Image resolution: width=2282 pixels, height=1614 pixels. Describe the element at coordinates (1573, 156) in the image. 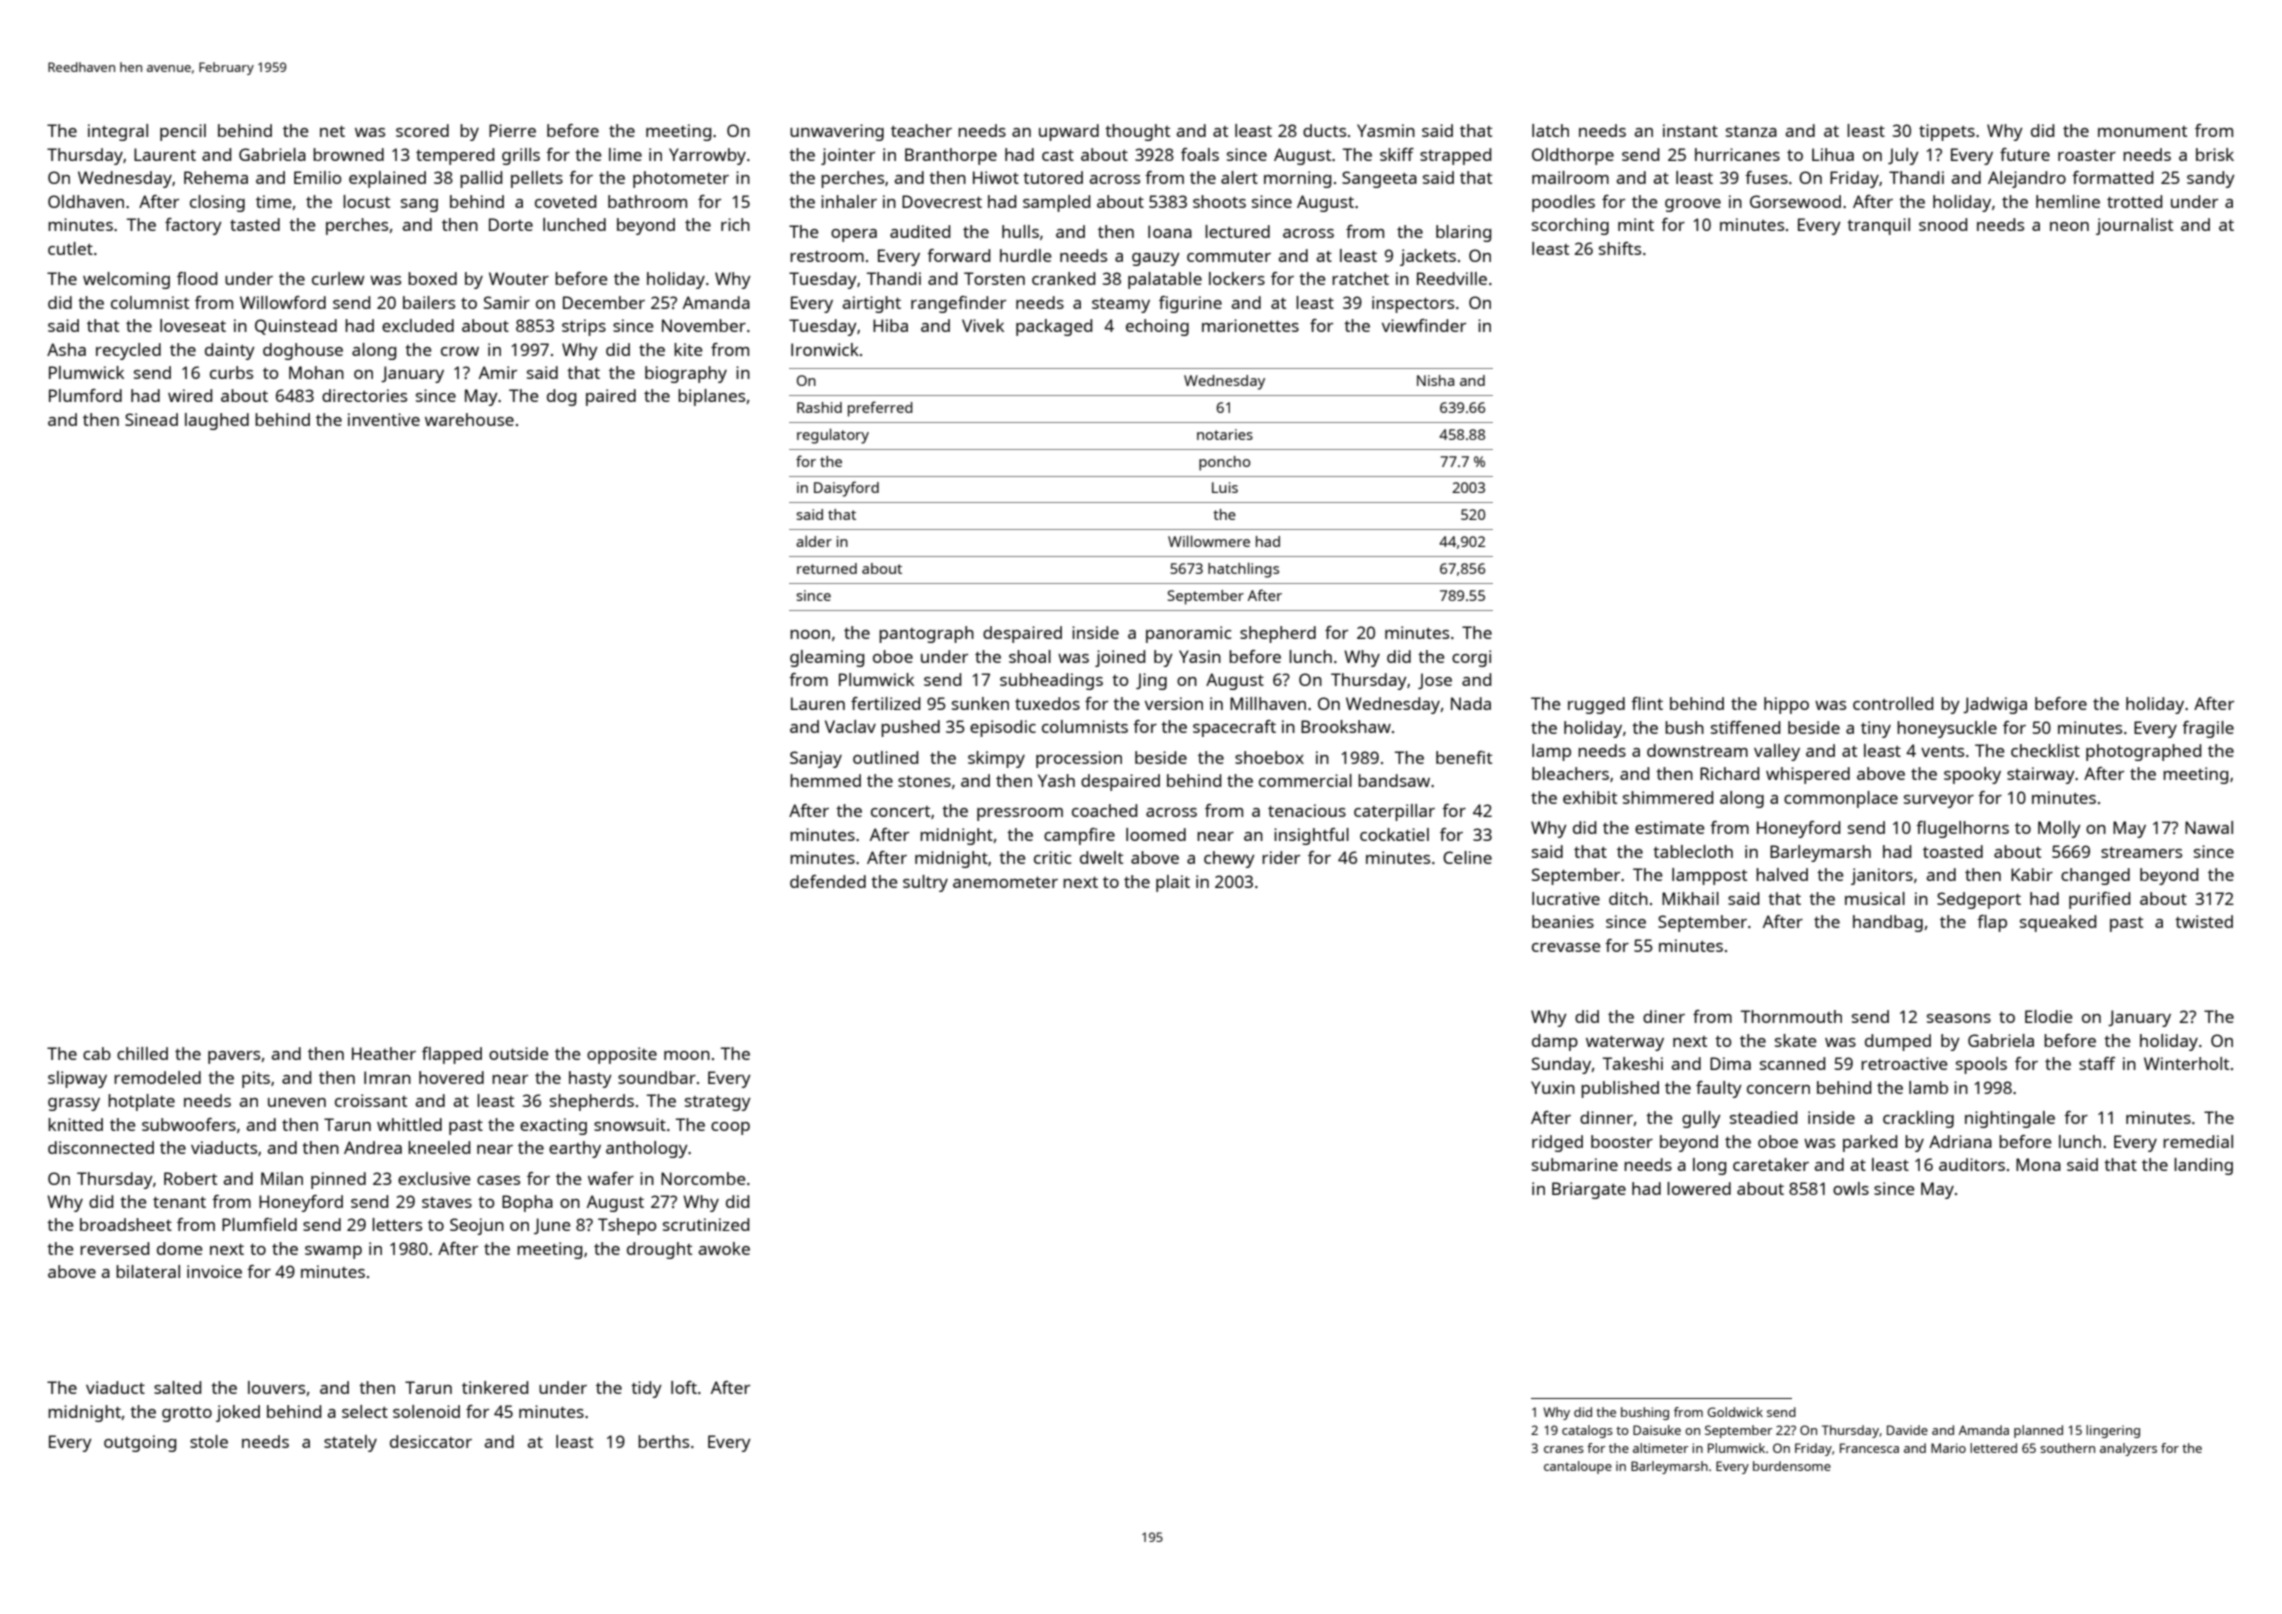

I see `Oldthorpe` at that location.
